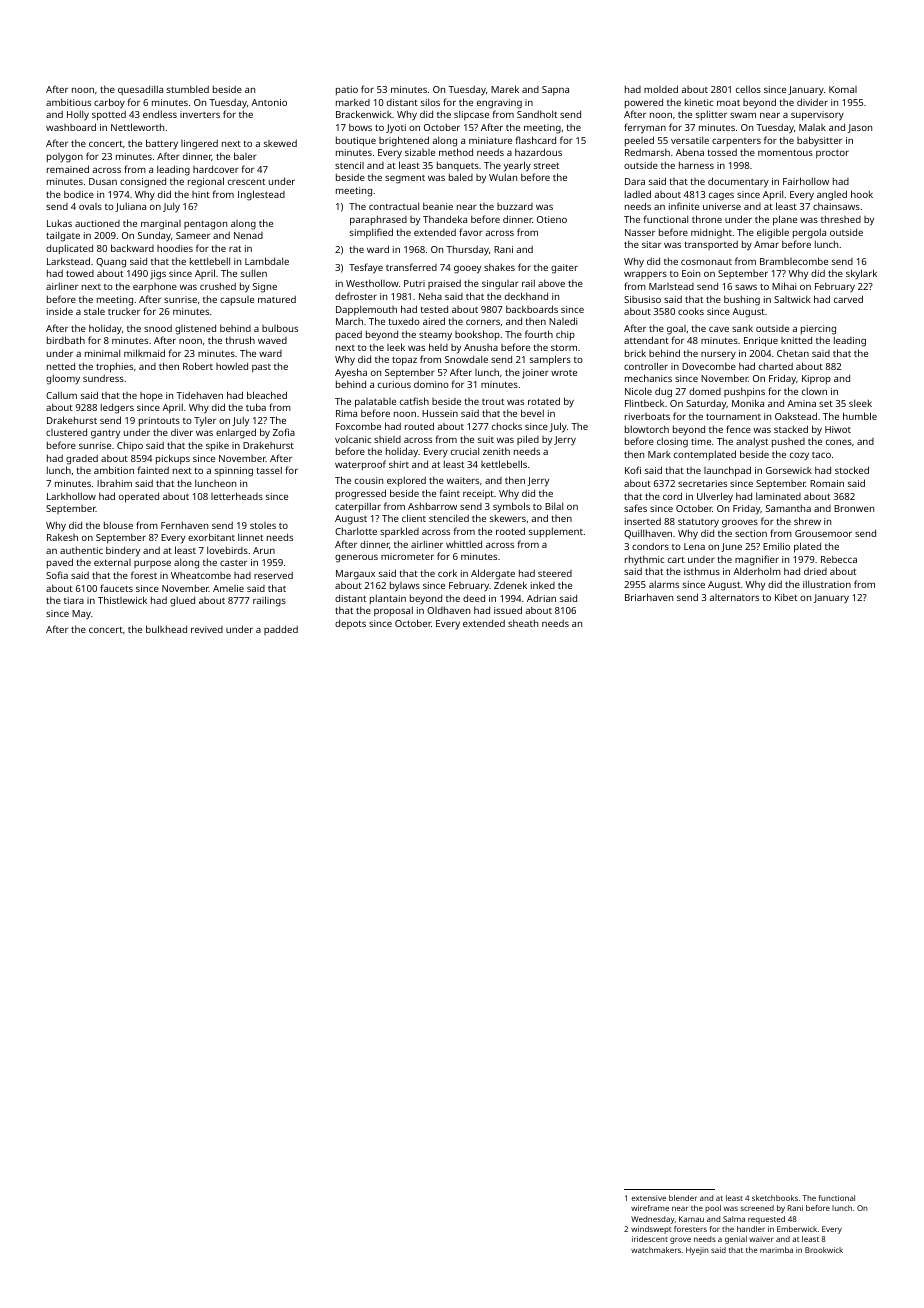 The height and width of the page is (1308, 924). I want to click on iridescent, so click(650, 1239).
